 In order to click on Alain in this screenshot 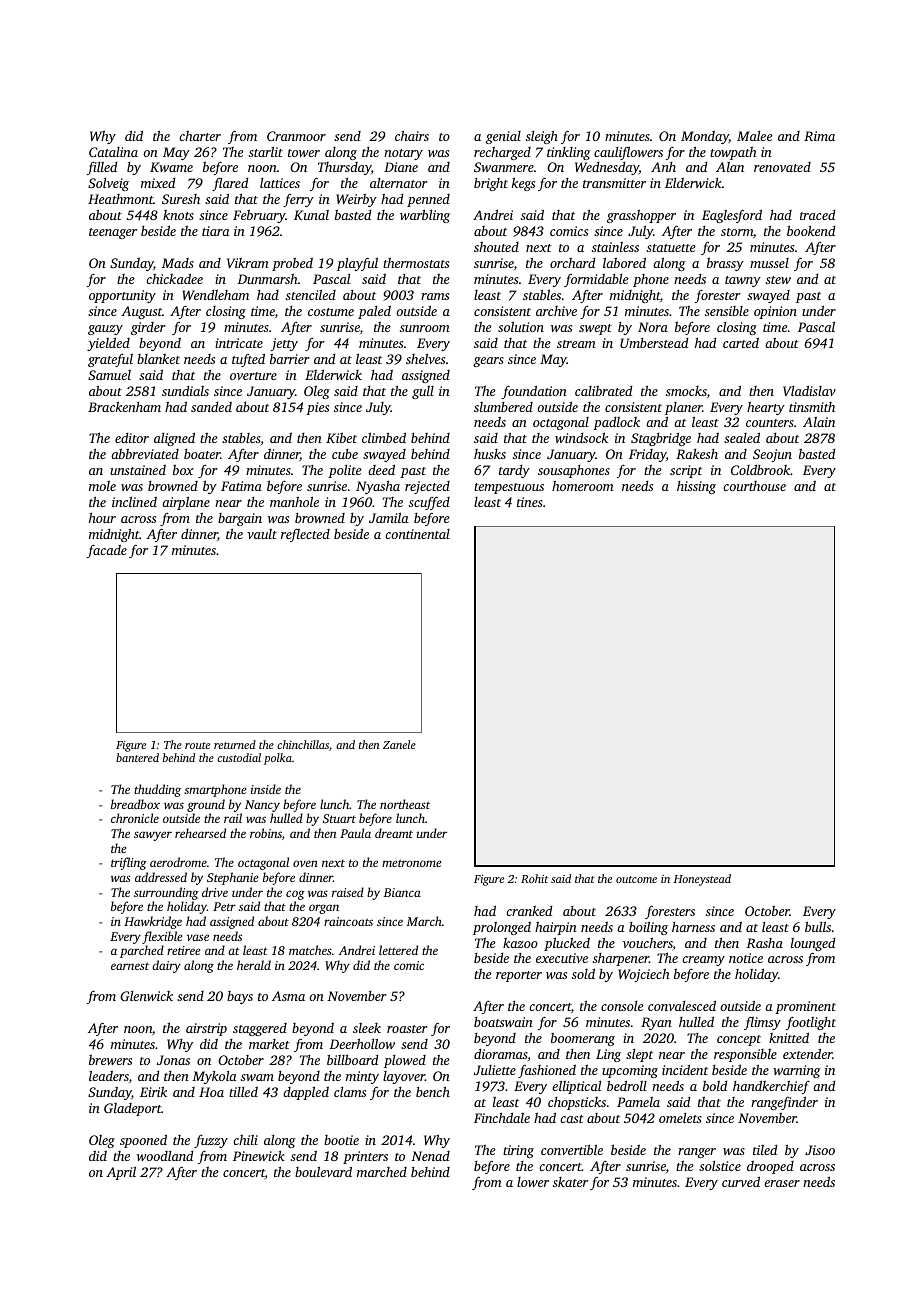, I will do `click(819, 422)`.
